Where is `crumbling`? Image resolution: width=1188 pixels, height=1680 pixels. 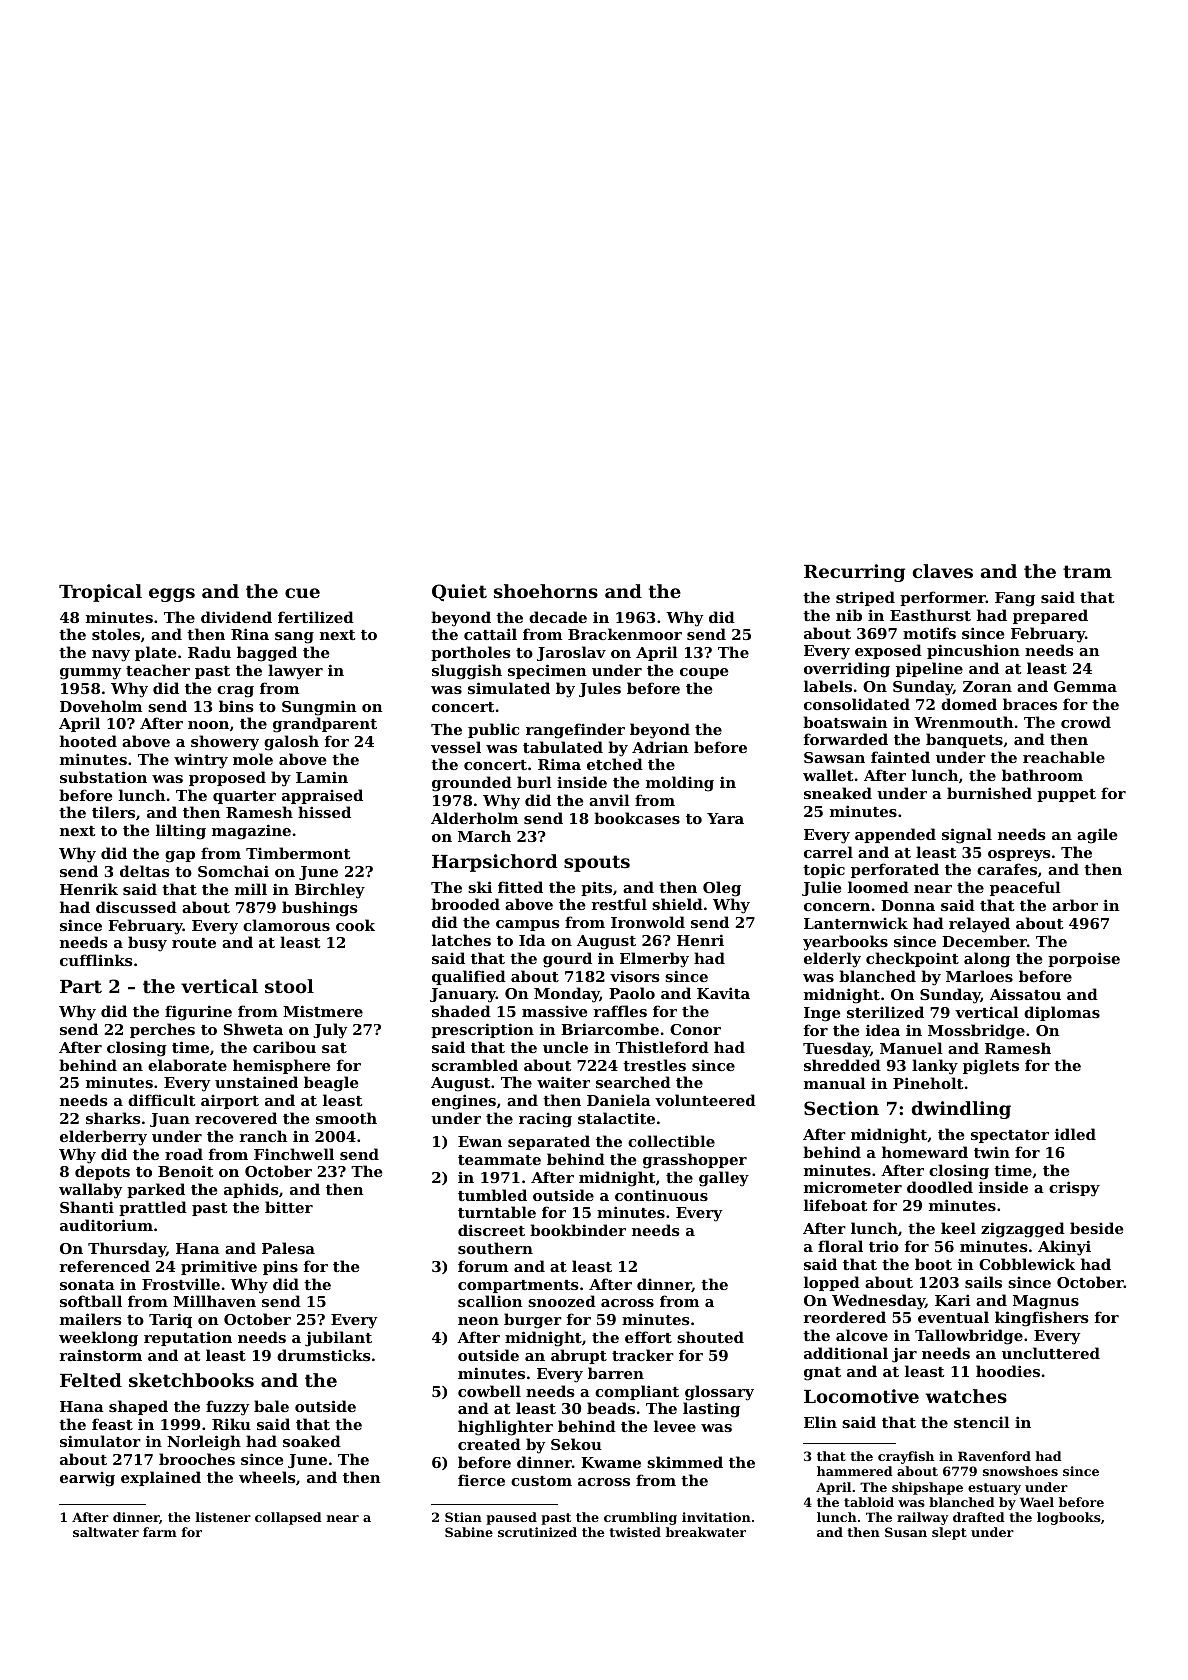
crumbling is located at coordinates (640, 1518).
